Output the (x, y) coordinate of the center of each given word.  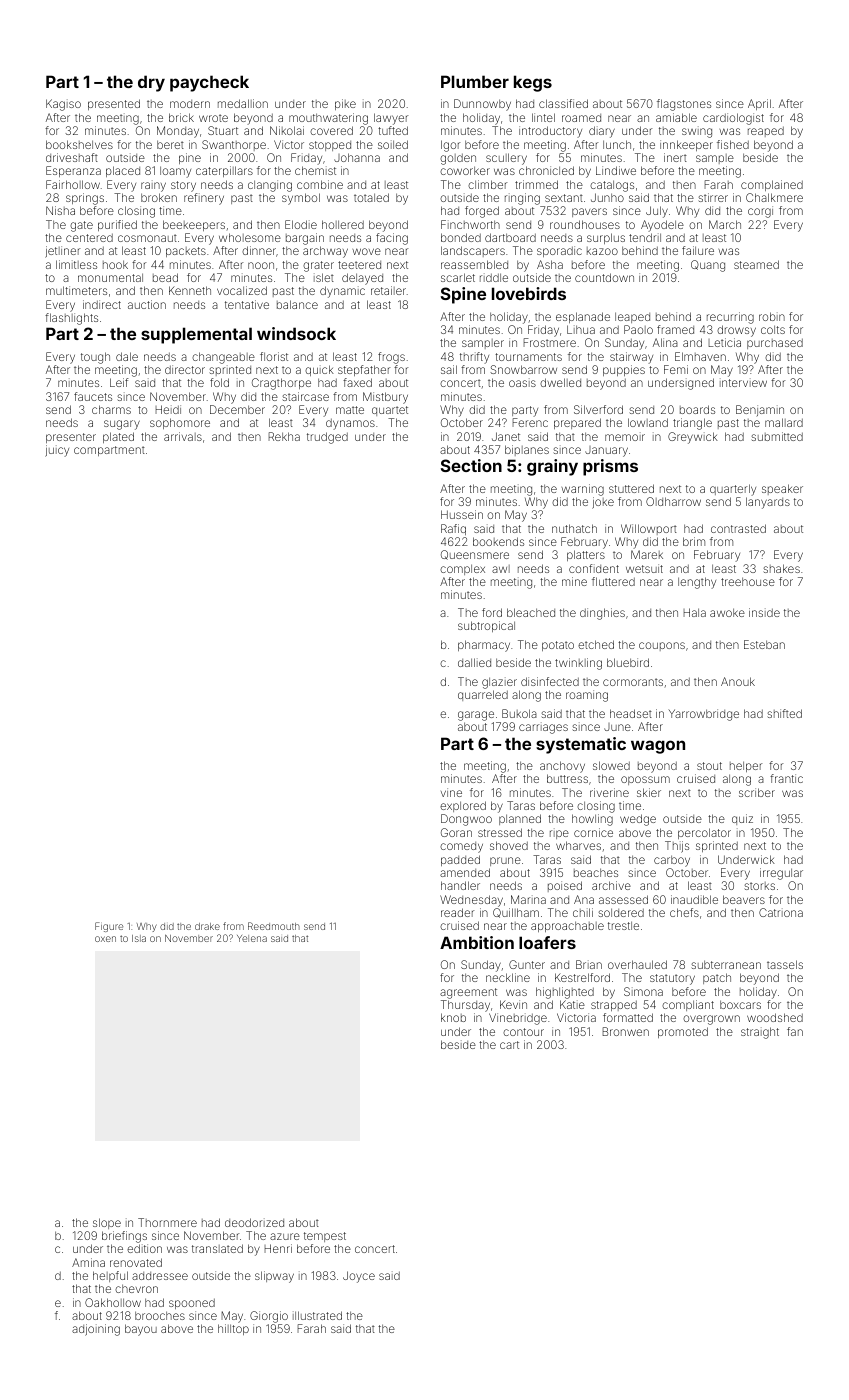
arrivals (183, 436)
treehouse (748, 581)
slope (107, 1223)
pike (345, 104)
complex (462, 569)
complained (772, 185)
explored (463, 806)
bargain (305, 239)
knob (453, 1017)
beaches (596, 872)
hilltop (233, 1329)
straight (760, 1033)
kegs (533, 83)
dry (151, 83)
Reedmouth (274, 926)
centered (89, 238)
